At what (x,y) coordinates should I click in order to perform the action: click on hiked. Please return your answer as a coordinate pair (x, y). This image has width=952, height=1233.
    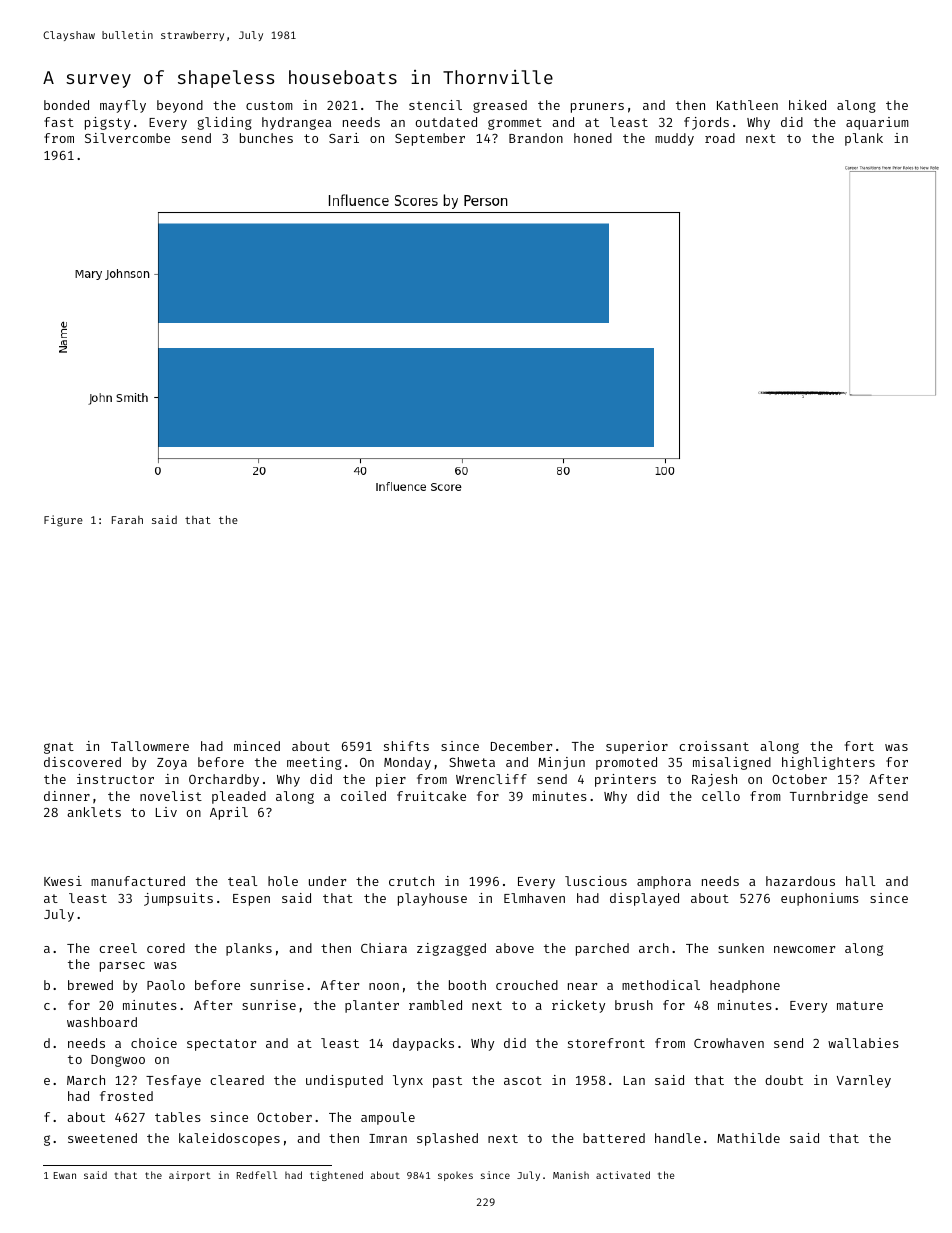
    Looking at the image, I should click on (807, 105).
